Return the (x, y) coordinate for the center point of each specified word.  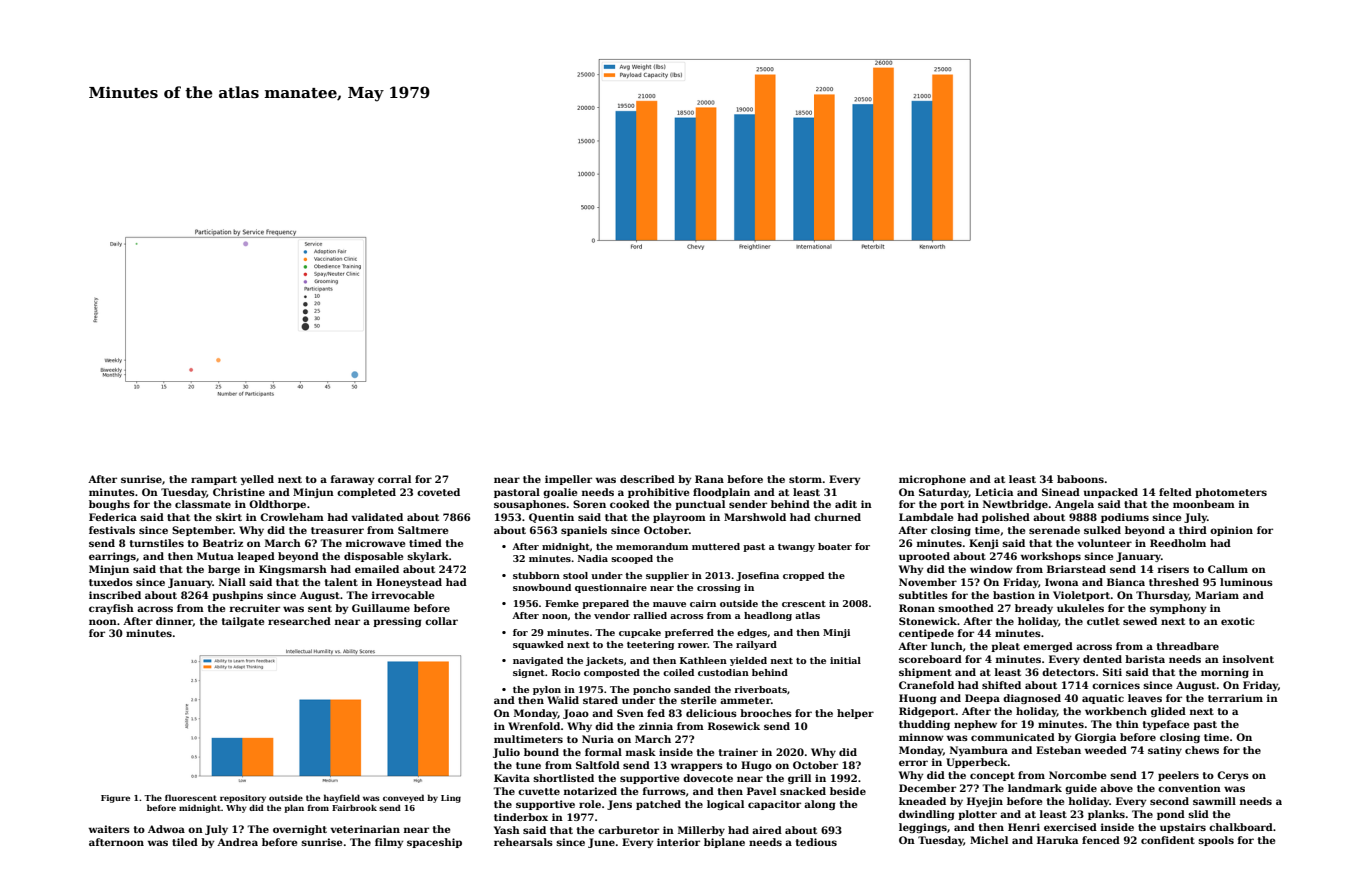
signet (529, 673)
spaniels (584, 531)
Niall (232, 582)
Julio (506, 753)
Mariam (1217, 595)
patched (658, 805)
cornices (1116, 685)
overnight (300, 830)
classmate (203, 504)
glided (1168, 712)
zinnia (656, 726)
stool (575, 575)
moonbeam (1204, 504)
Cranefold (926, 685)
